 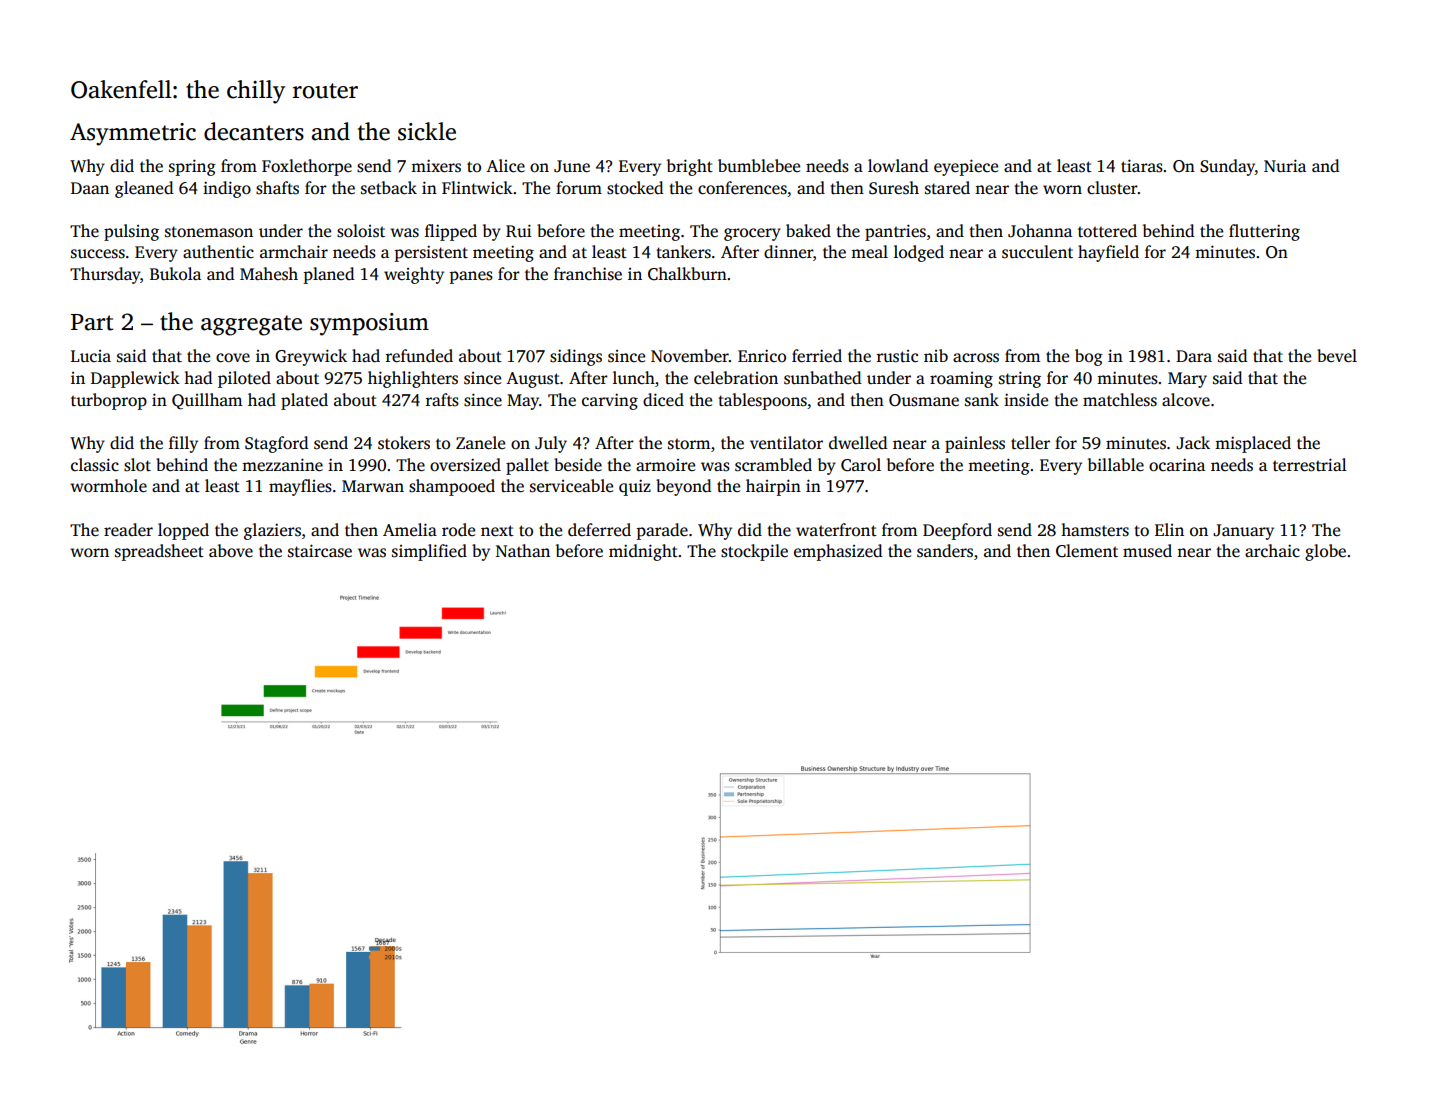 I want to click on matchless, so click(x=1120, y=400).
